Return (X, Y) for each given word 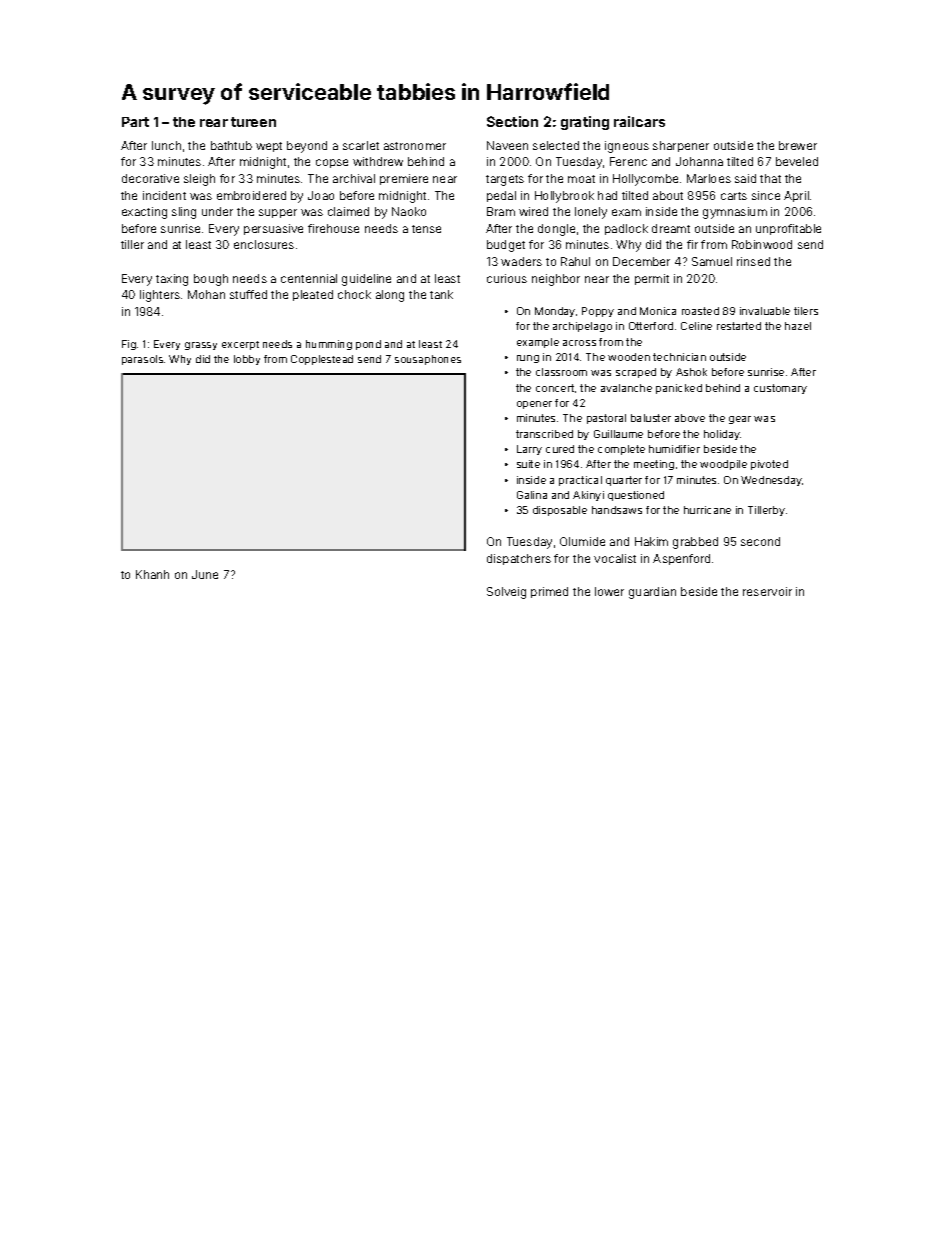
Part (135, 122)
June (205, 574)
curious (507, 278)
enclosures (264, 244)
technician (679, 357)
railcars (639, 121)
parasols (142, 360)
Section (512, 121)
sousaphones (428, 360)
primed (549, 592)
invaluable (765, 311)
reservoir (767, 591)
